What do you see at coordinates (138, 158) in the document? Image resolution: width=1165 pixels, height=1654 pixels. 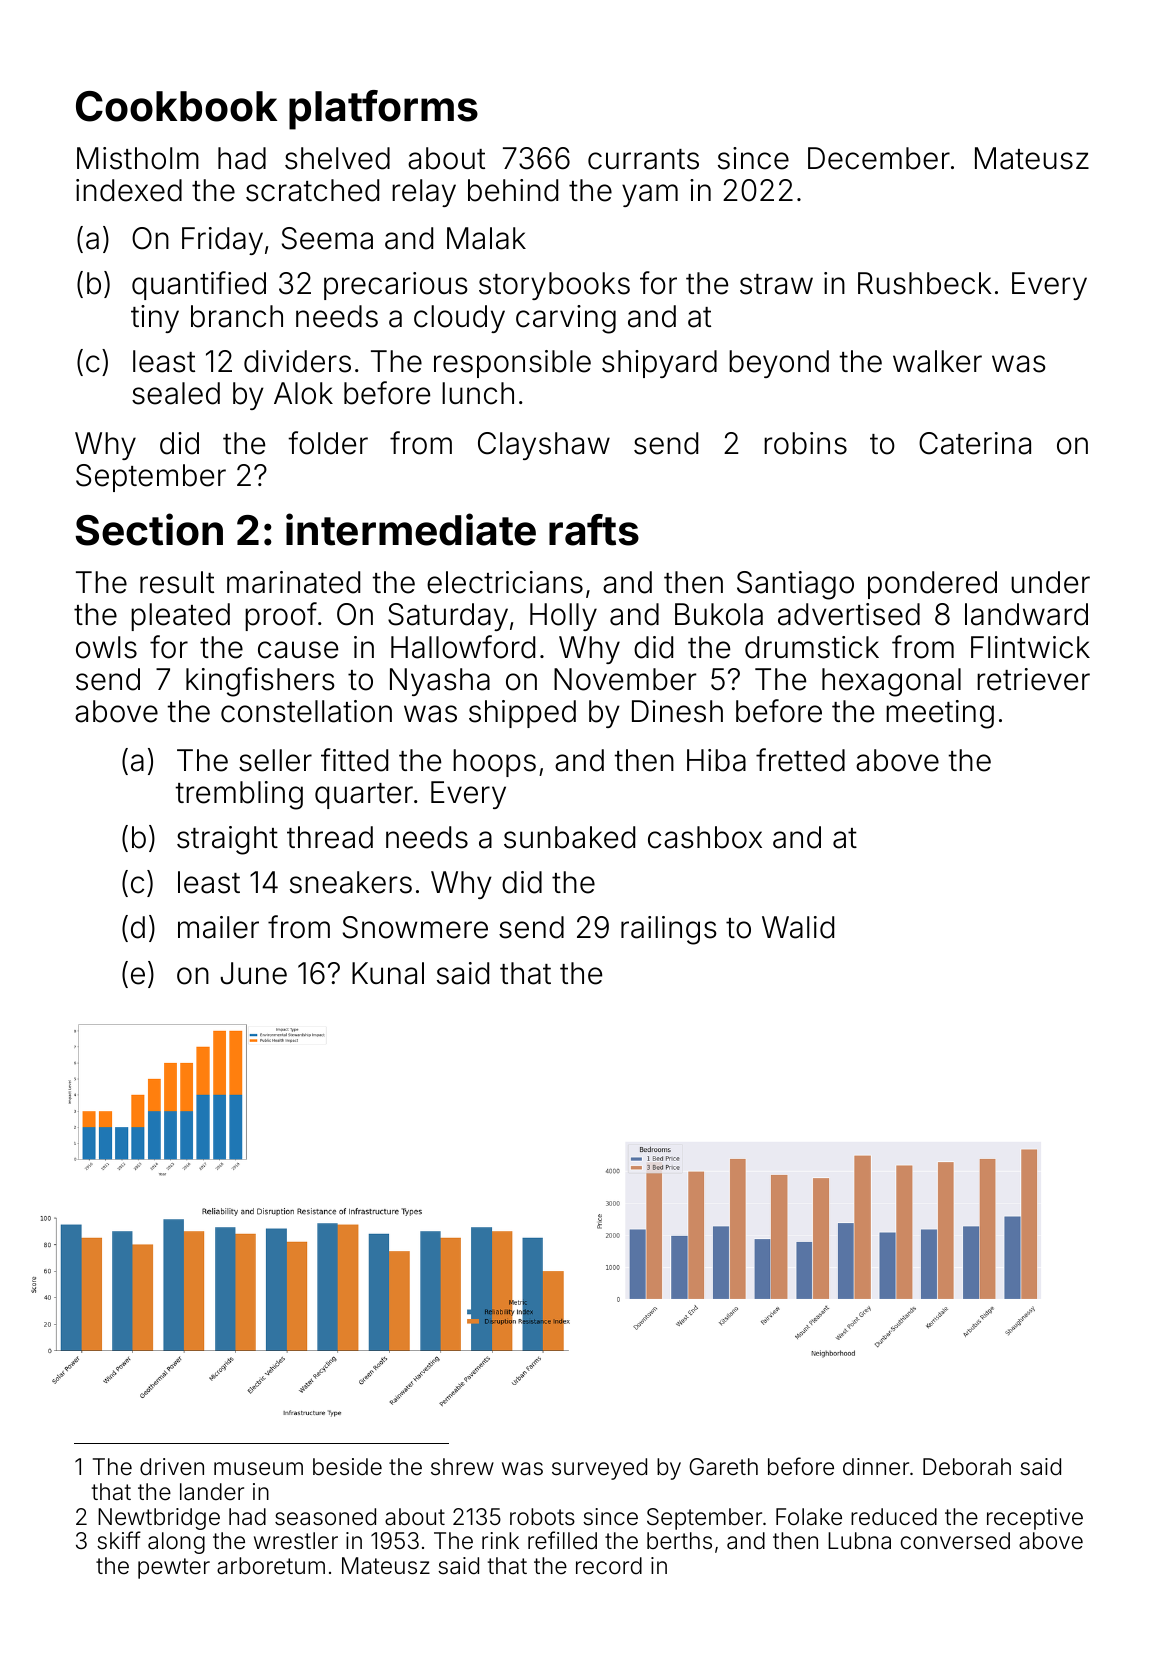 I see `Mistholm` at bounding box center [138, 158].
